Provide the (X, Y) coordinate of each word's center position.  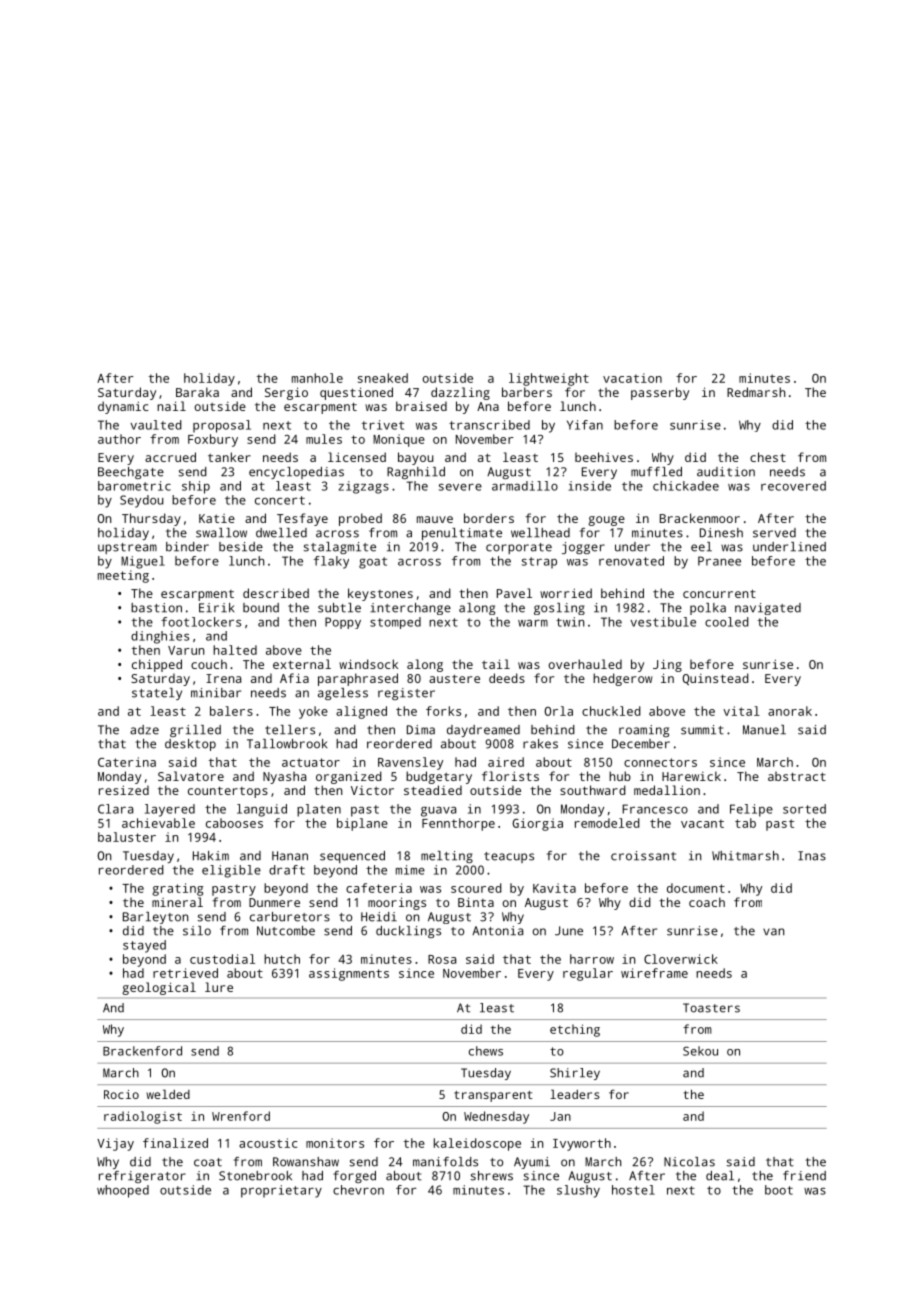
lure (219, 987)
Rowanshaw (306, 1162)
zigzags (364, 487)
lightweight (549, 379)
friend (804, 1176)
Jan (560, 1116)
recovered (793, 486)
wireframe (654, 973)
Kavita (554, 888)
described (276, 593)
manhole (317, 378)
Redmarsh (756, 392)
